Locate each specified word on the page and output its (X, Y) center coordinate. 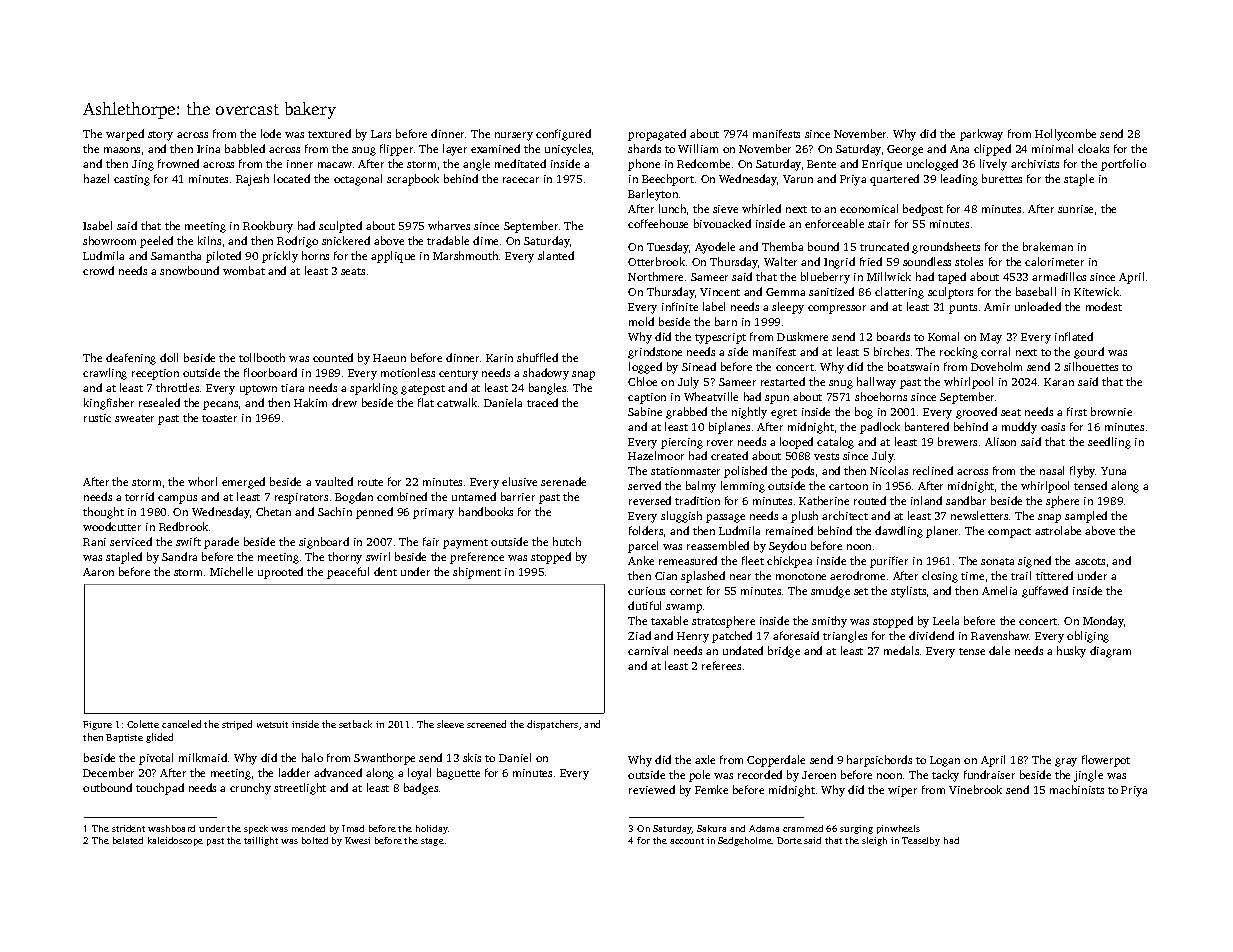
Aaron (98, 572)
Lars (381, 134)
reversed (650, 500)
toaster (219, 418)
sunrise (1075, 209)
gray (1066, 762)
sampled (1086, 517)
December (108, 772)
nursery (514, 136)
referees (721, 665)
